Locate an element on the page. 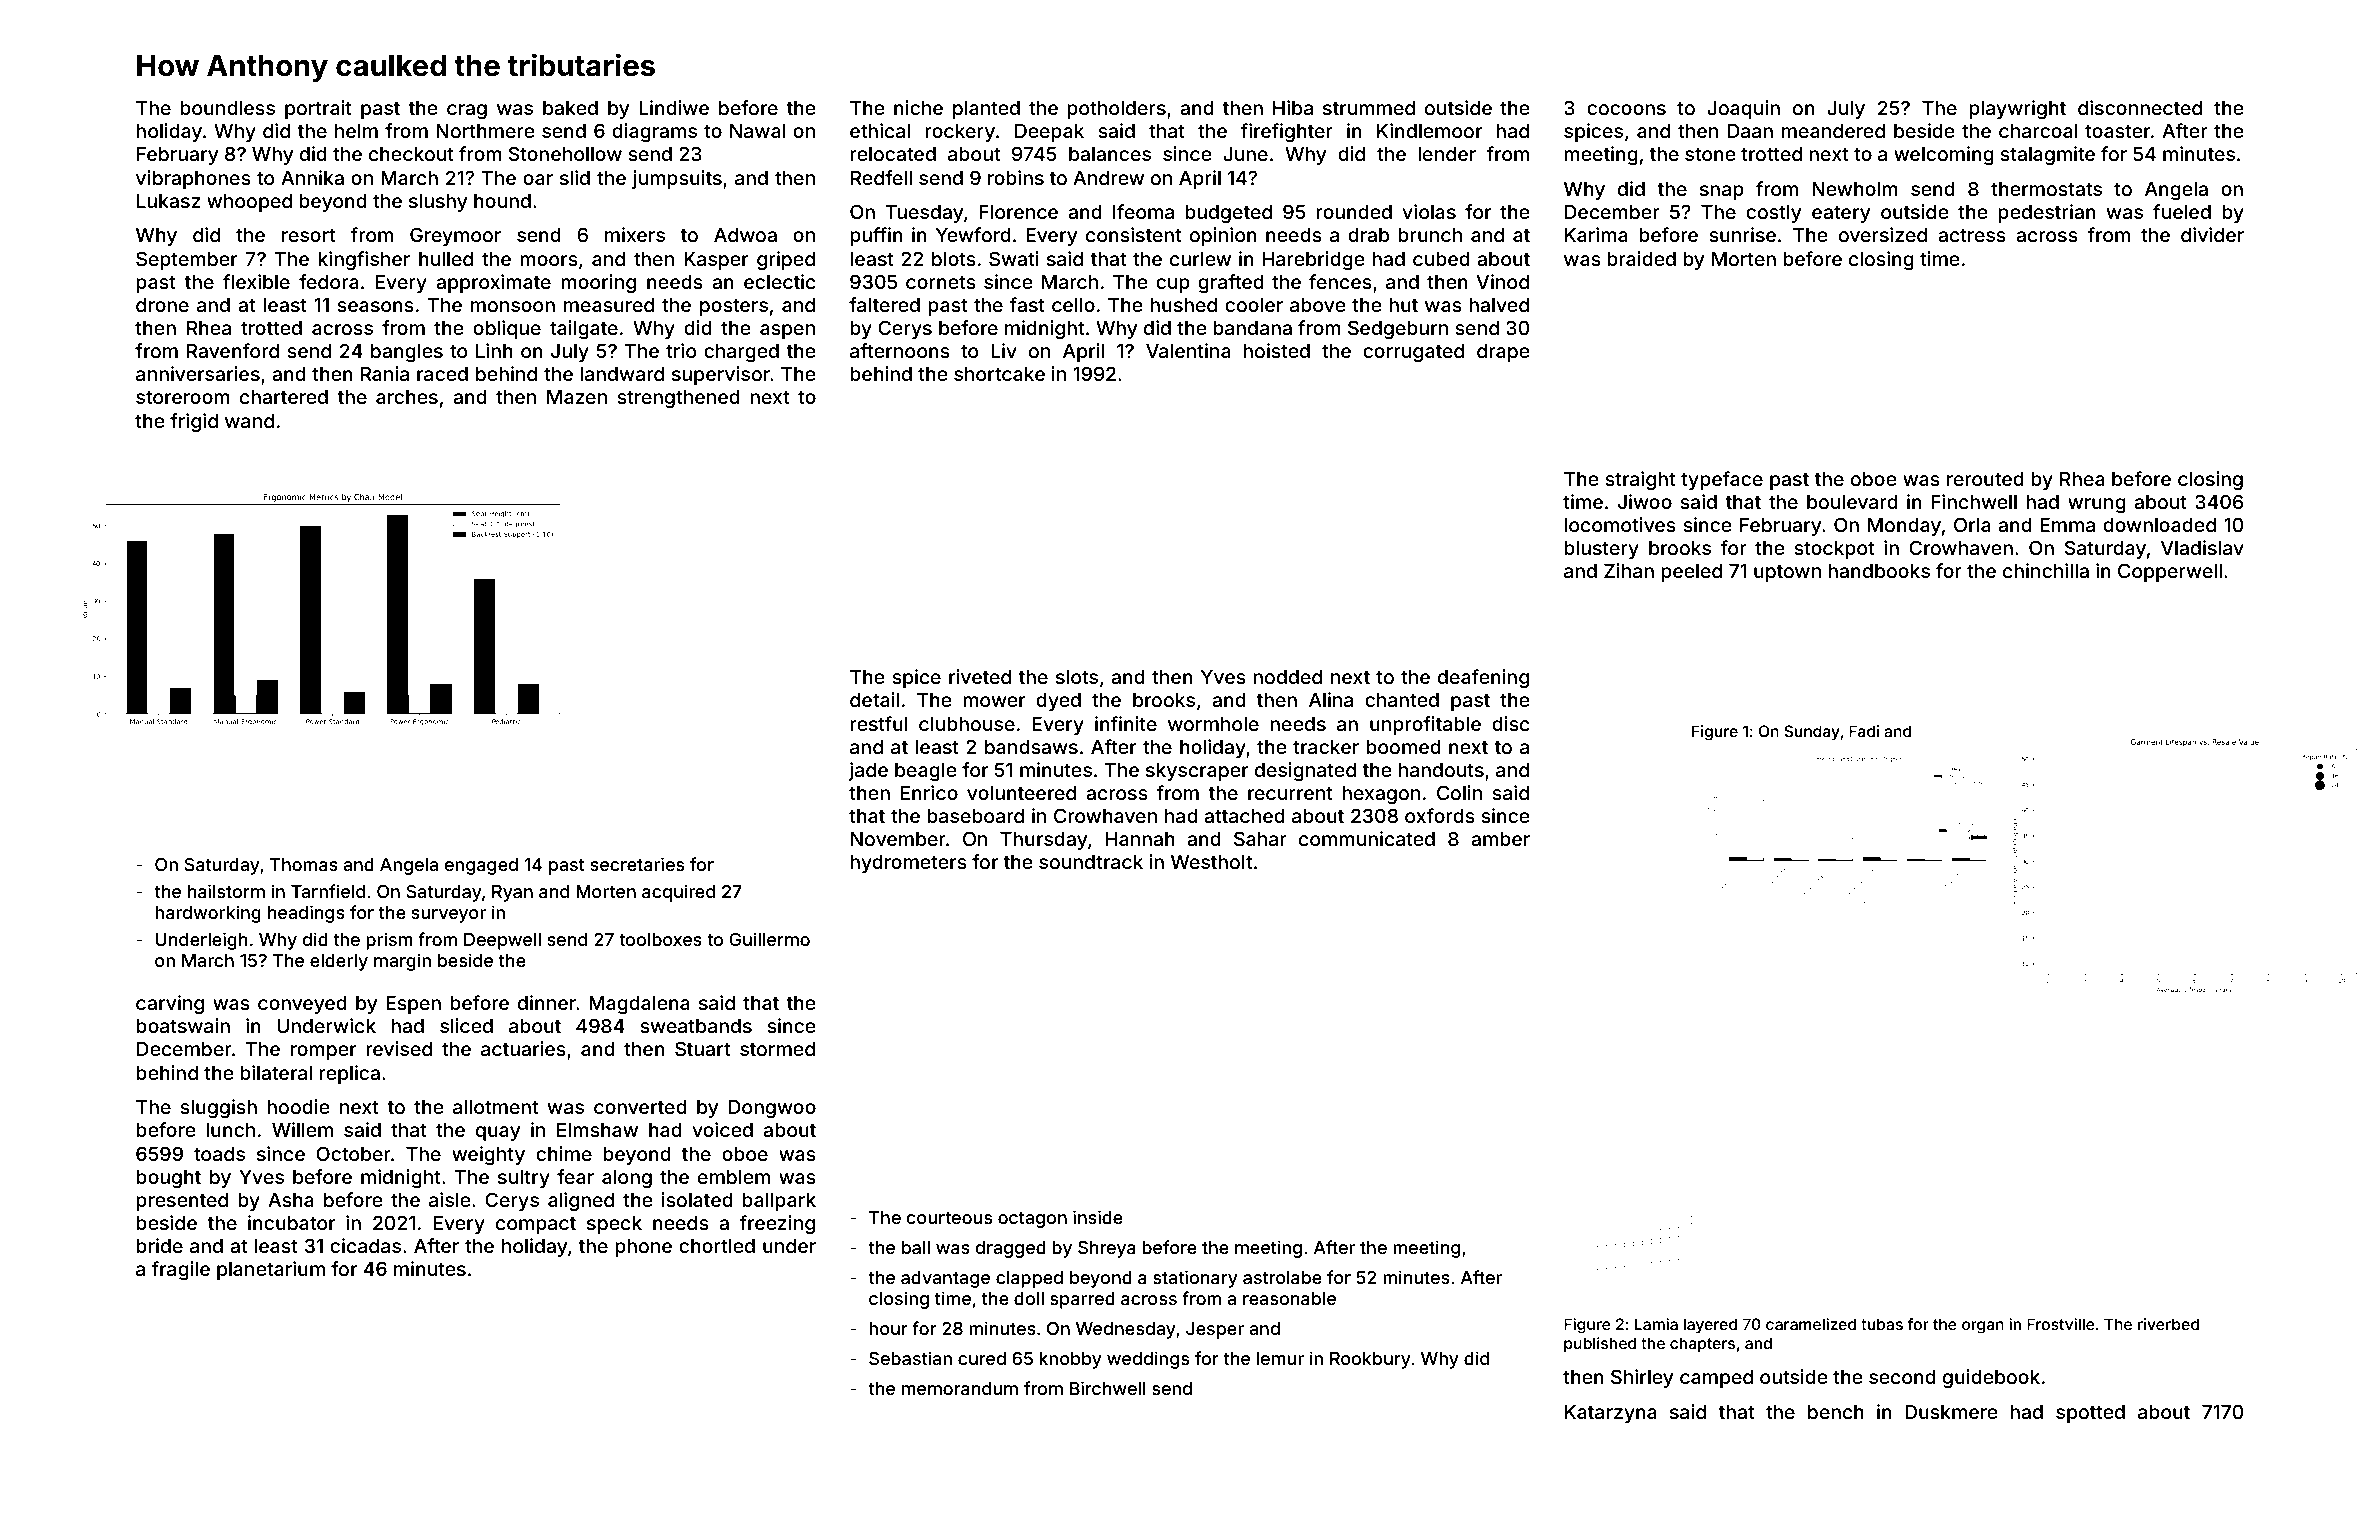 The height and width of the image is (1540, 2380). lender is located at coordinates (1447, 154).
